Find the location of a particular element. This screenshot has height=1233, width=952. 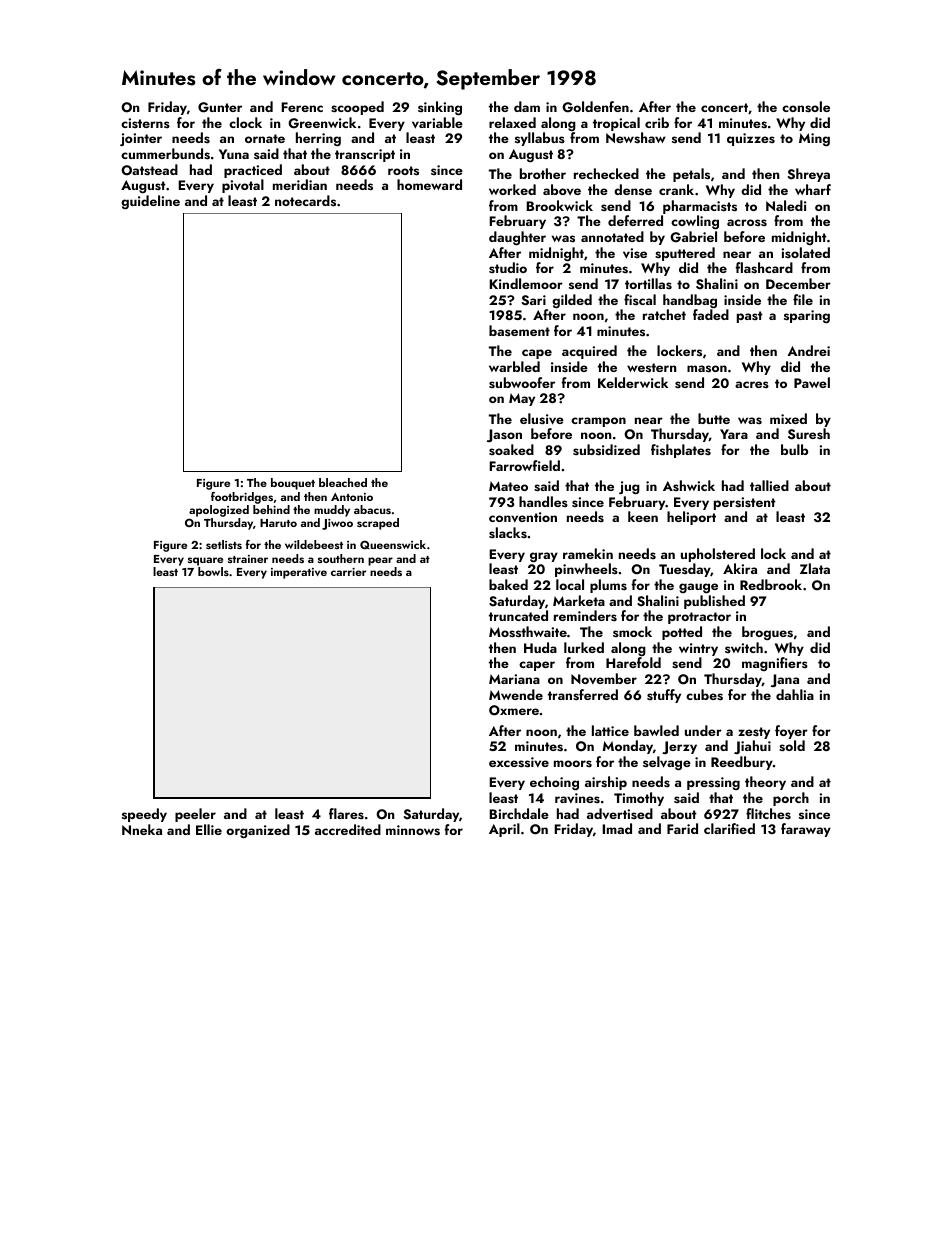

excessive is located at coordinates (519, 762).
